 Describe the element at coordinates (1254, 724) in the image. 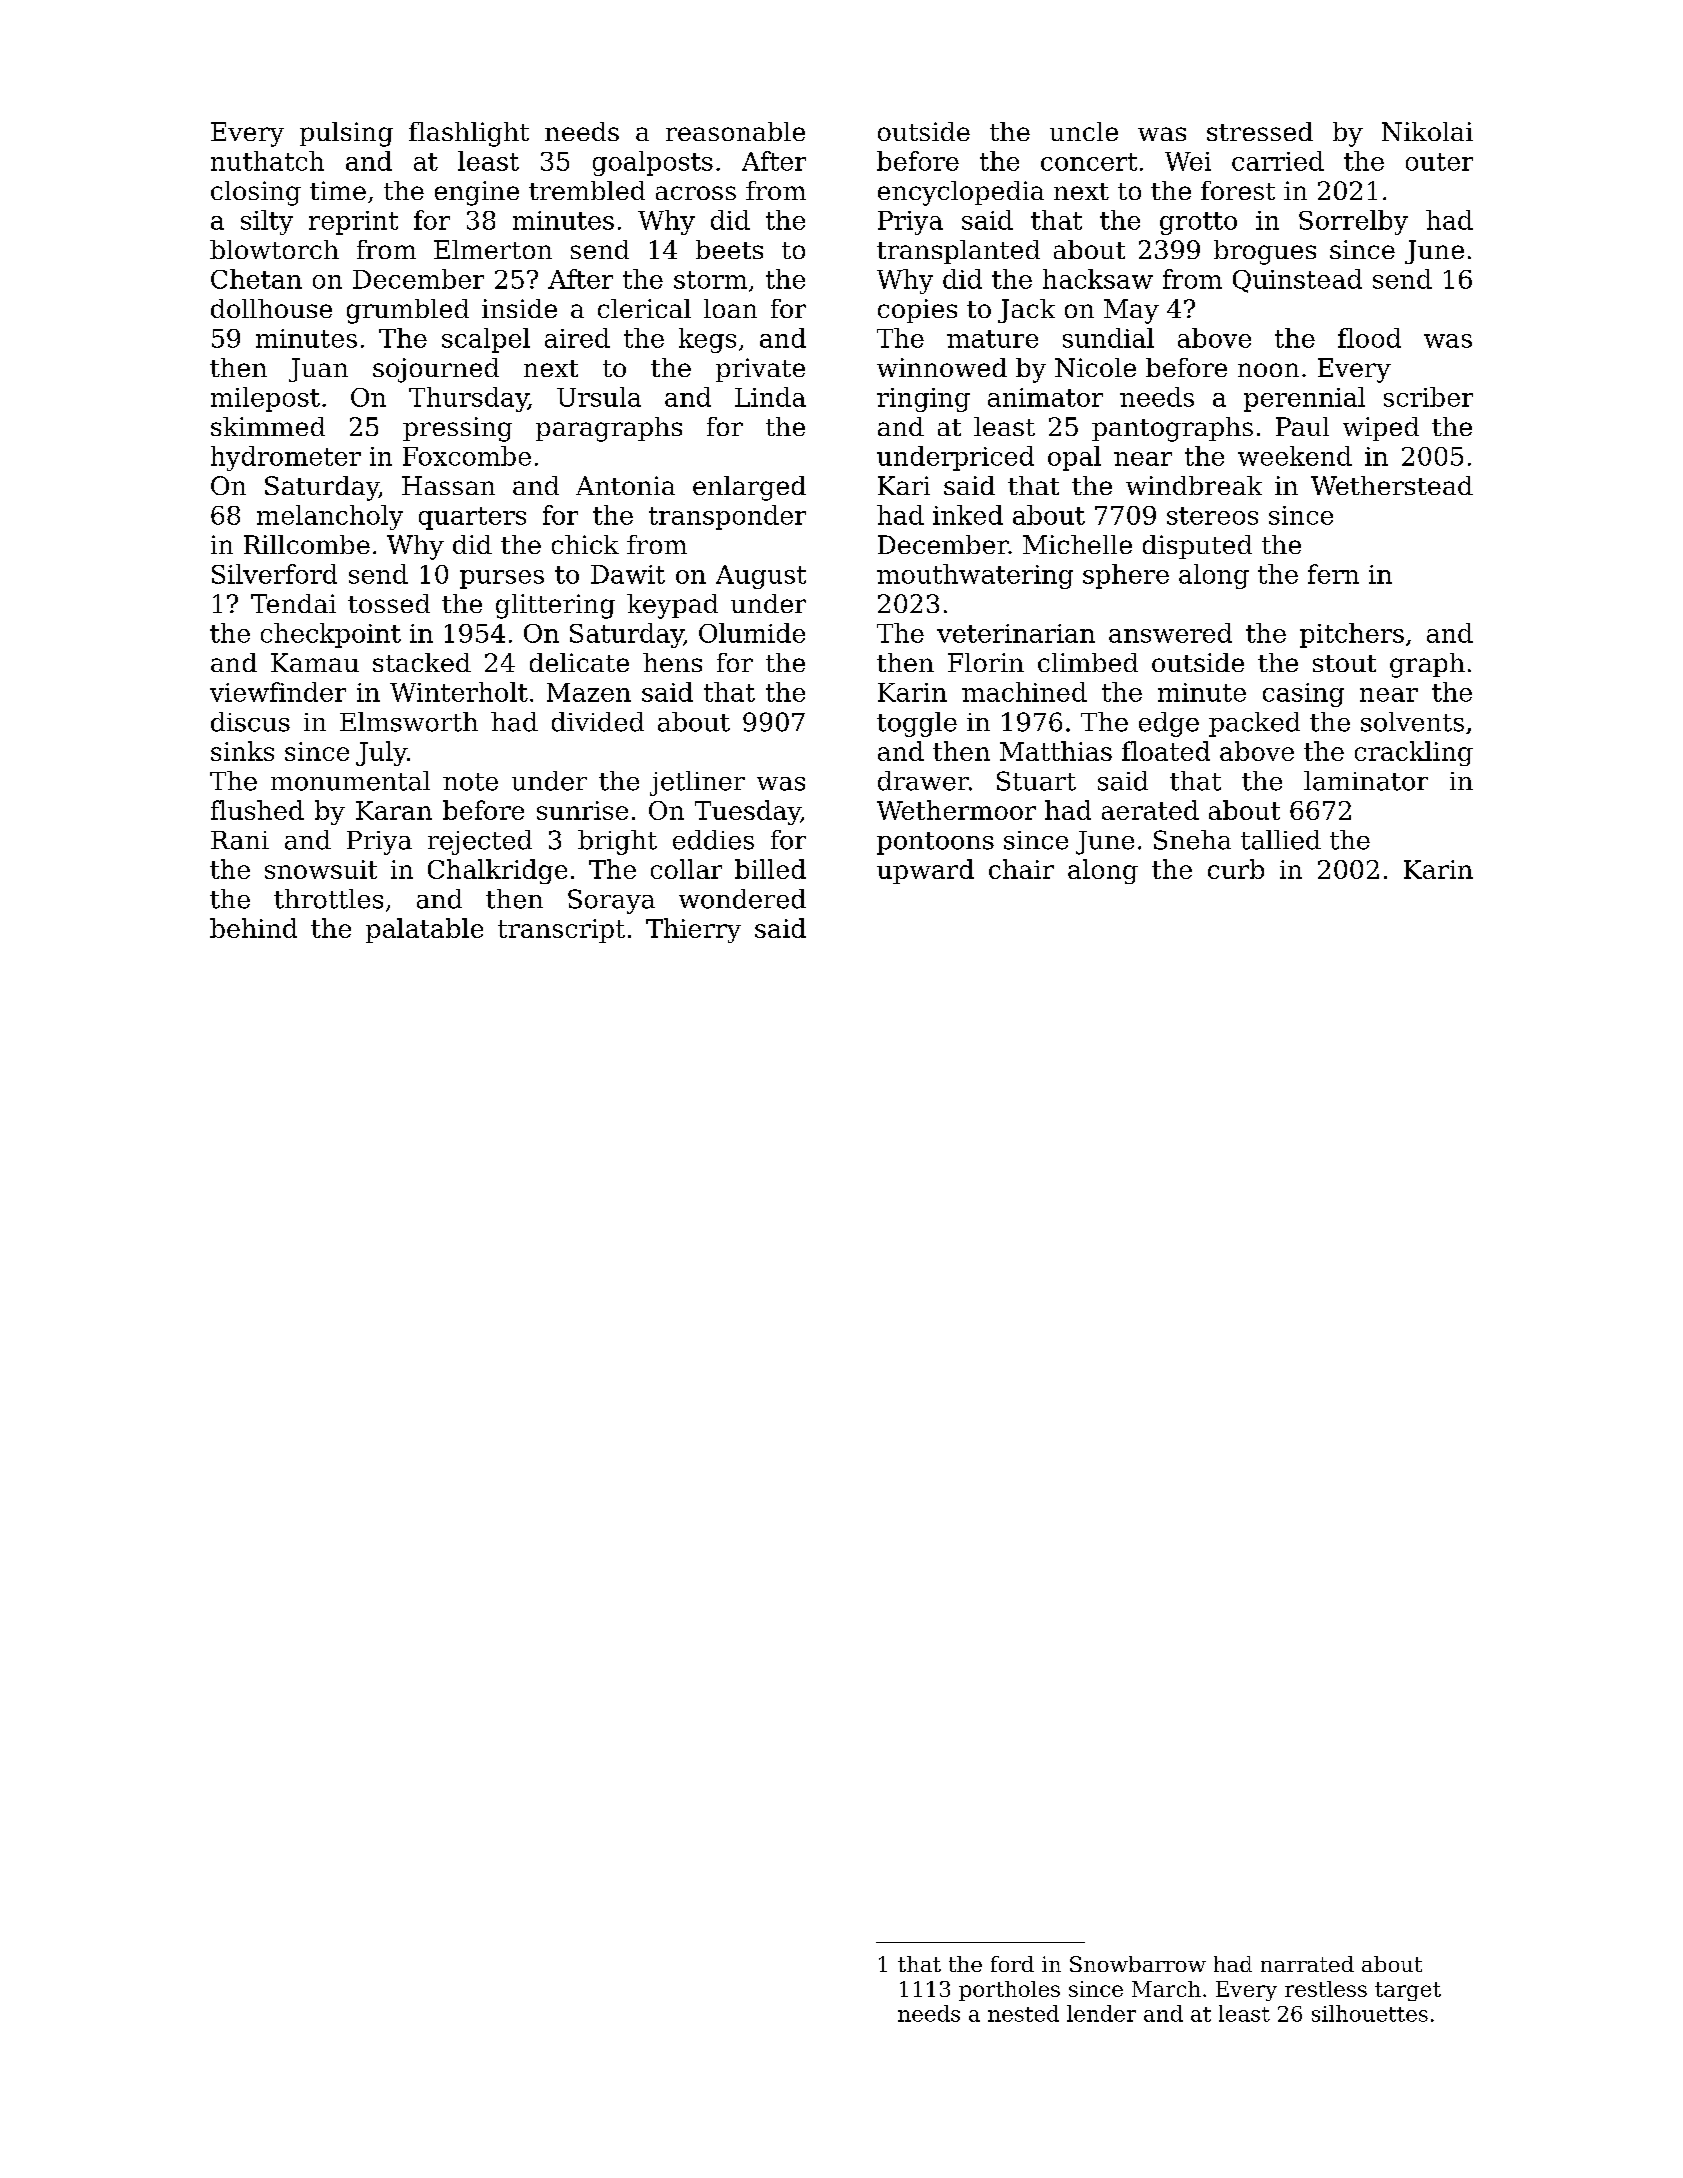

I see `packed` at that location.
